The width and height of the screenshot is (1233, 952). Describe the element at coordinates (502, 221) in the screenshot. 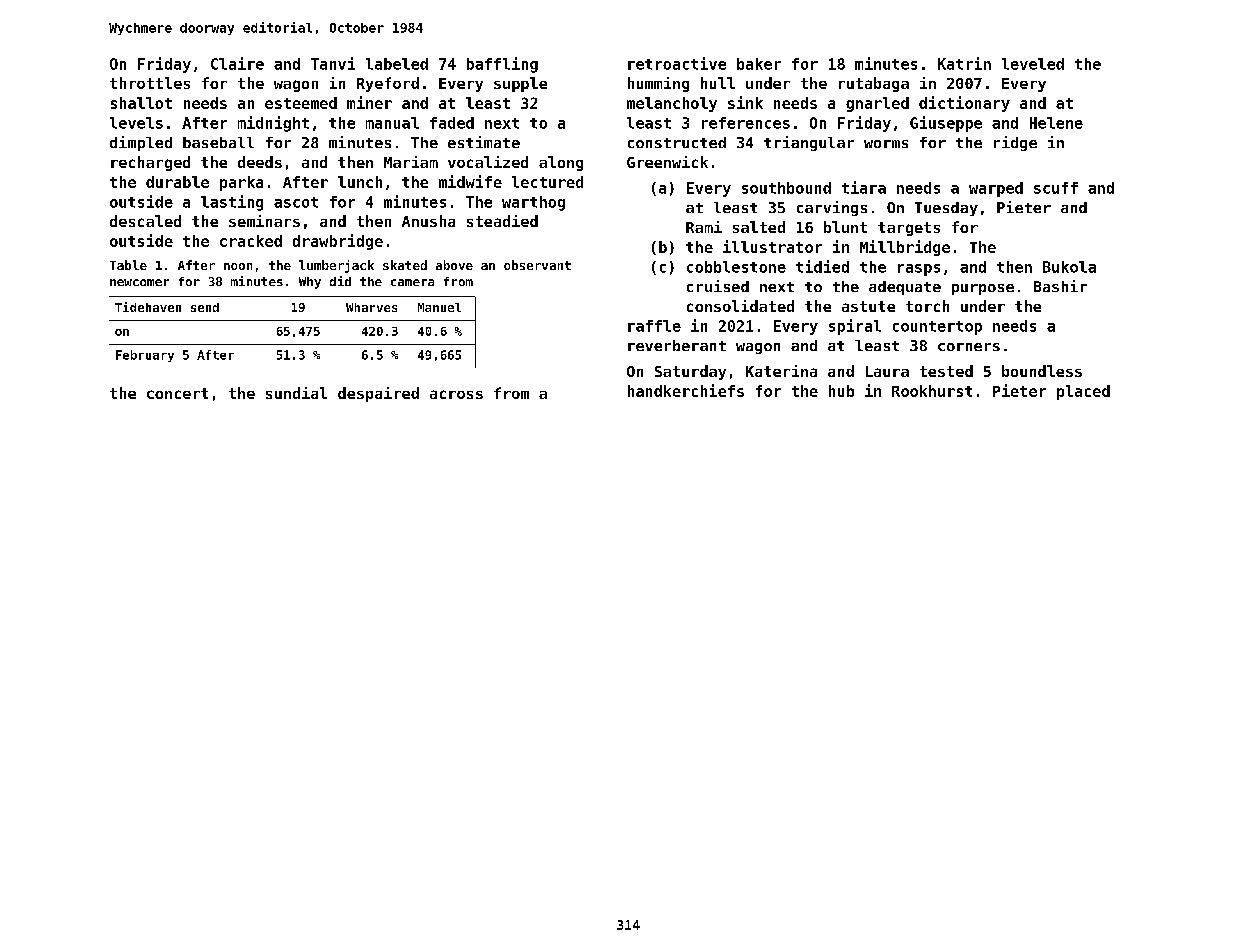

I see `steadied` at that location.
